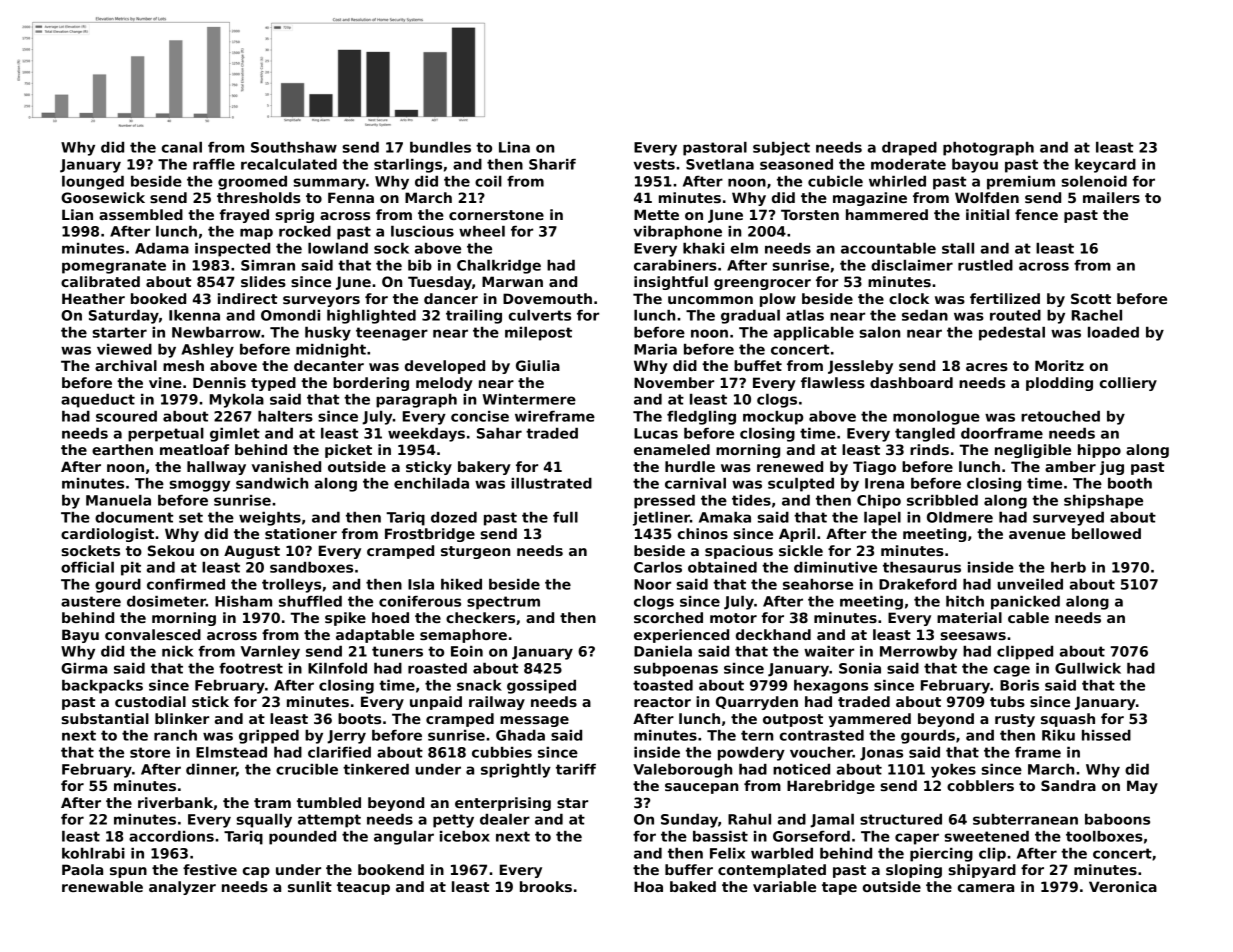  Describe the element at coordinates (988, 149) in the screenshot. I see `photograph` at that location.
